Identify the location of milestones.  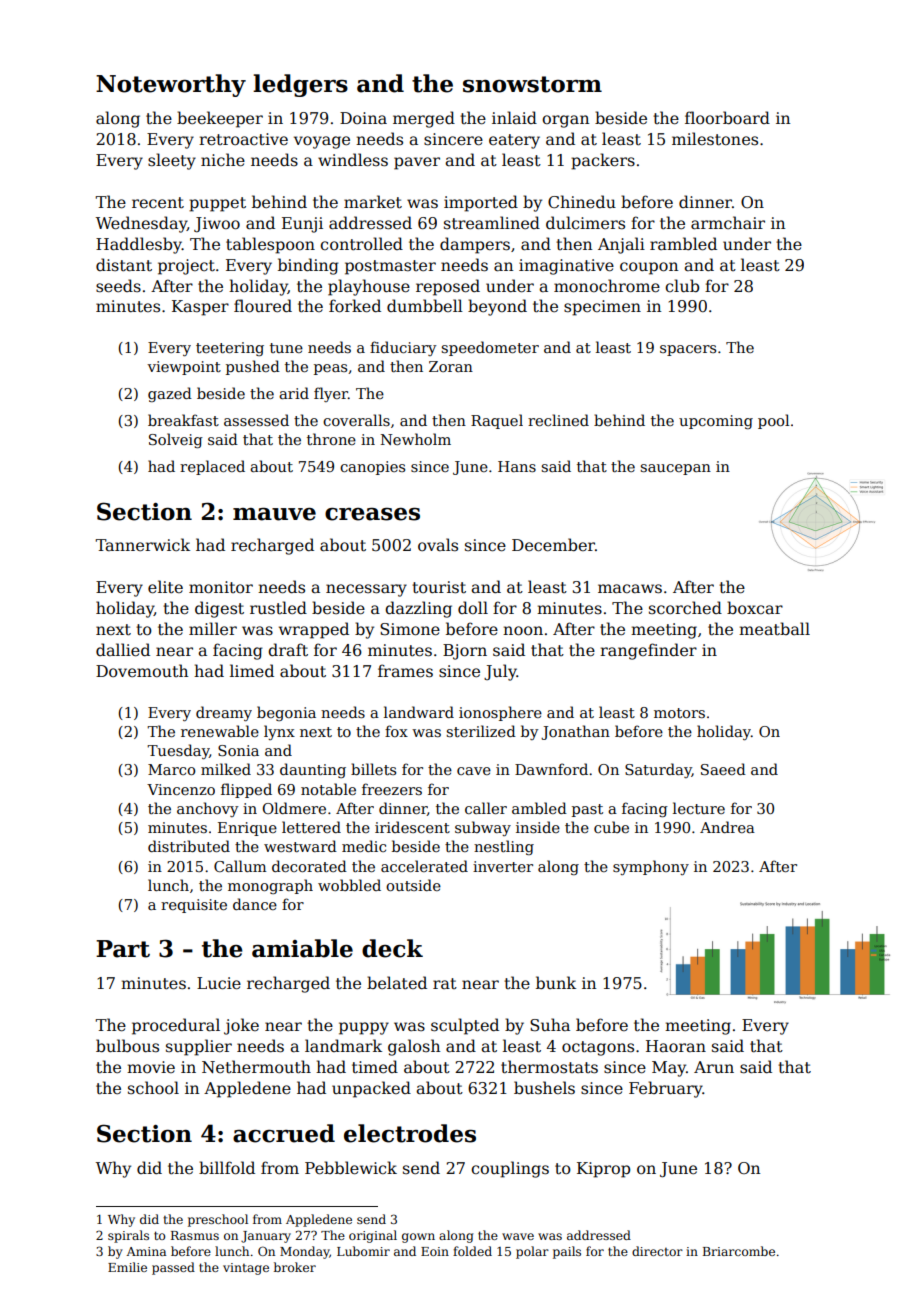
(715, 139).
